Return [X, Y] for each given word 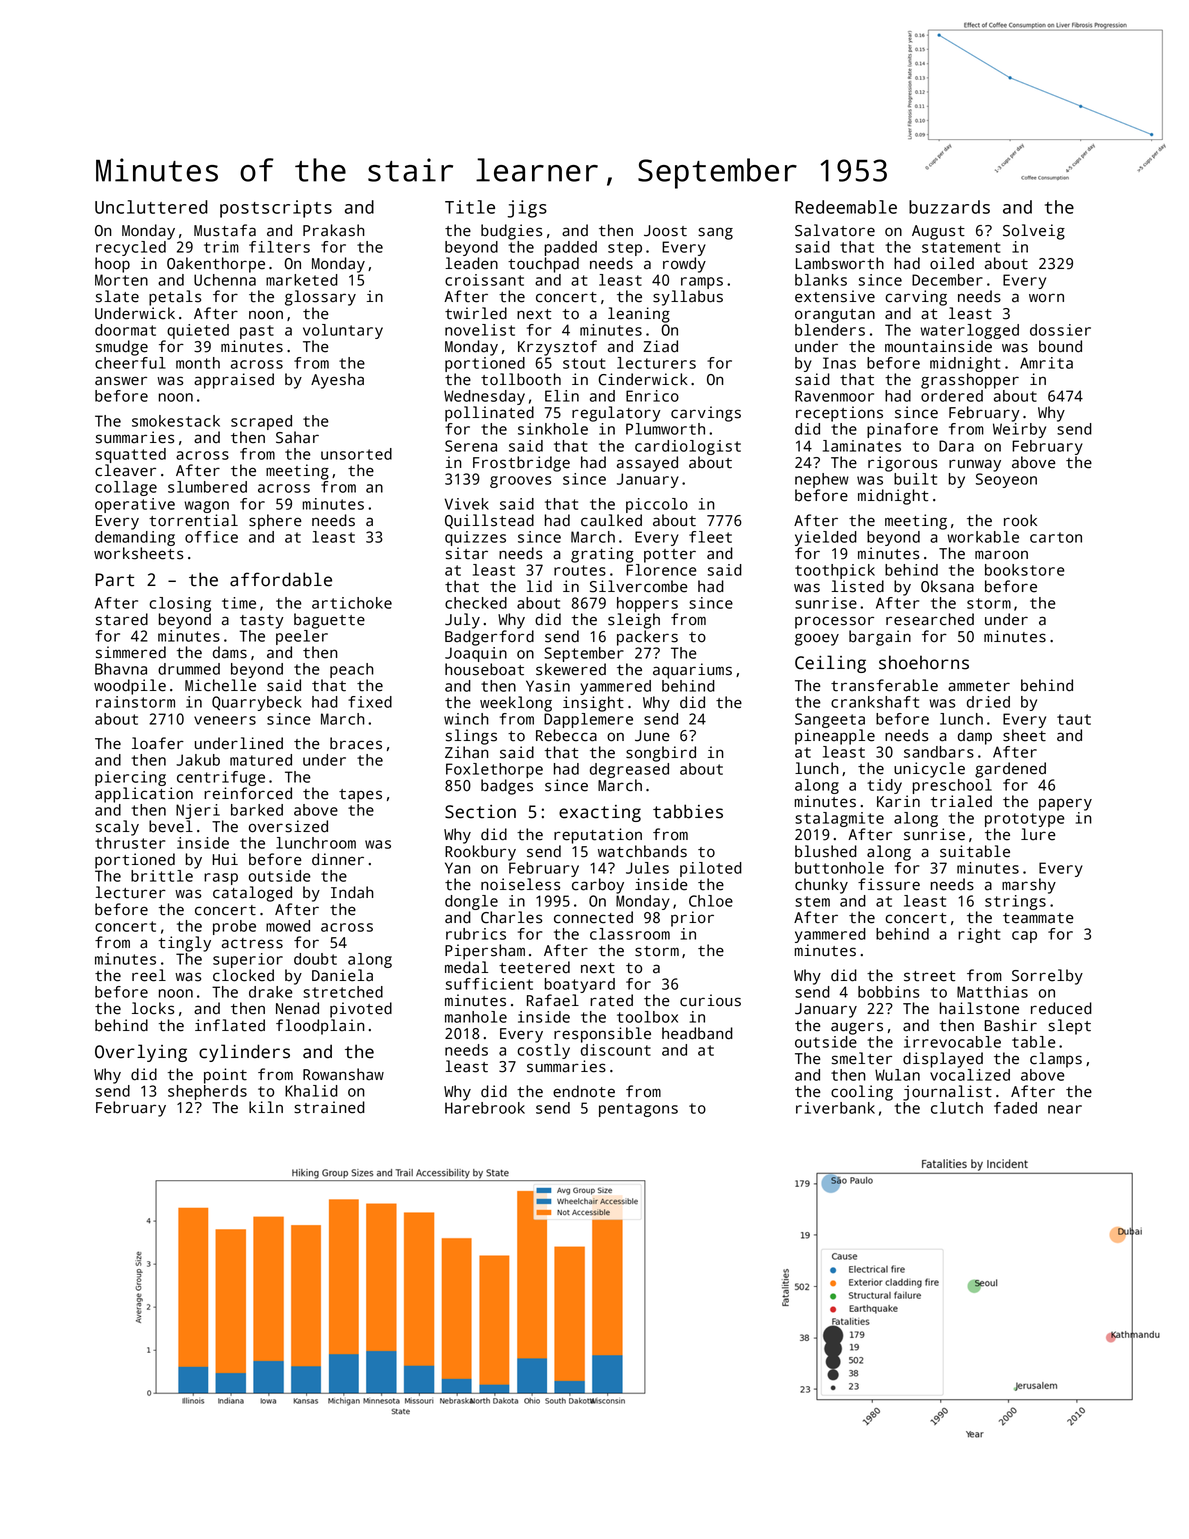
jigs [527, 209]
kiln [266, 1107]
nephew [822, 480]
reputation [598, 836]
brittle [162, 876]
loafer [158, 743]
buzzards [949, 207]
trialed [961, 801]
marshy [1029, 886]
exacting [600, 813]
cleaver [125, 470]
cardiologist [688, 447]
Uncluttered [151, 207]
